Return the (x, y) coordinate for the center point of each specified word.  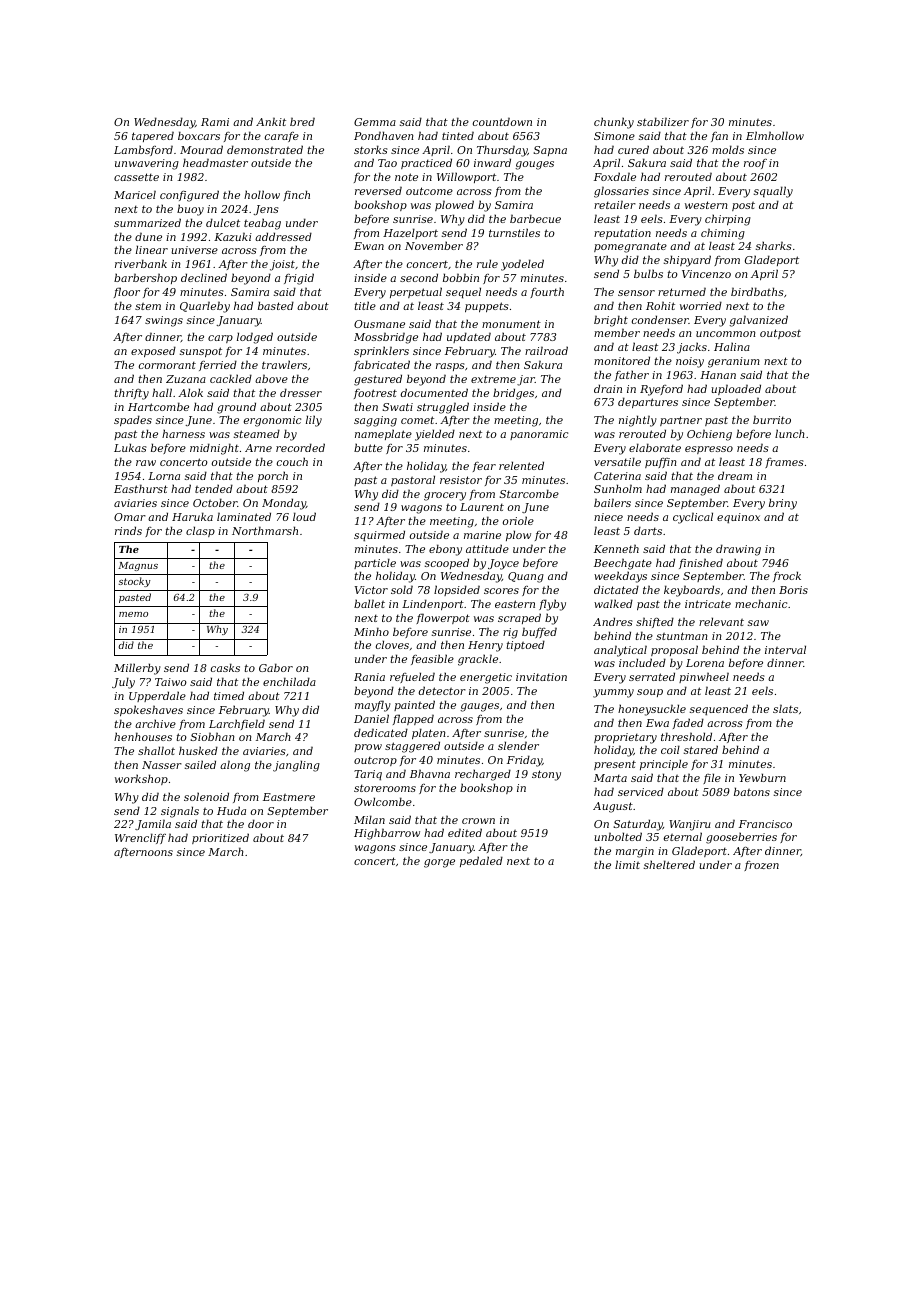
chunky (614, 123)
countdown (502, 121)
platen (428, 733)
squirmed (379, 536)
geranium (734, 362)
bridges (513, 394)
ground (236, 408)
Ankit (271, 121)
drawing (738, 550)
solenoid (206, 796)
